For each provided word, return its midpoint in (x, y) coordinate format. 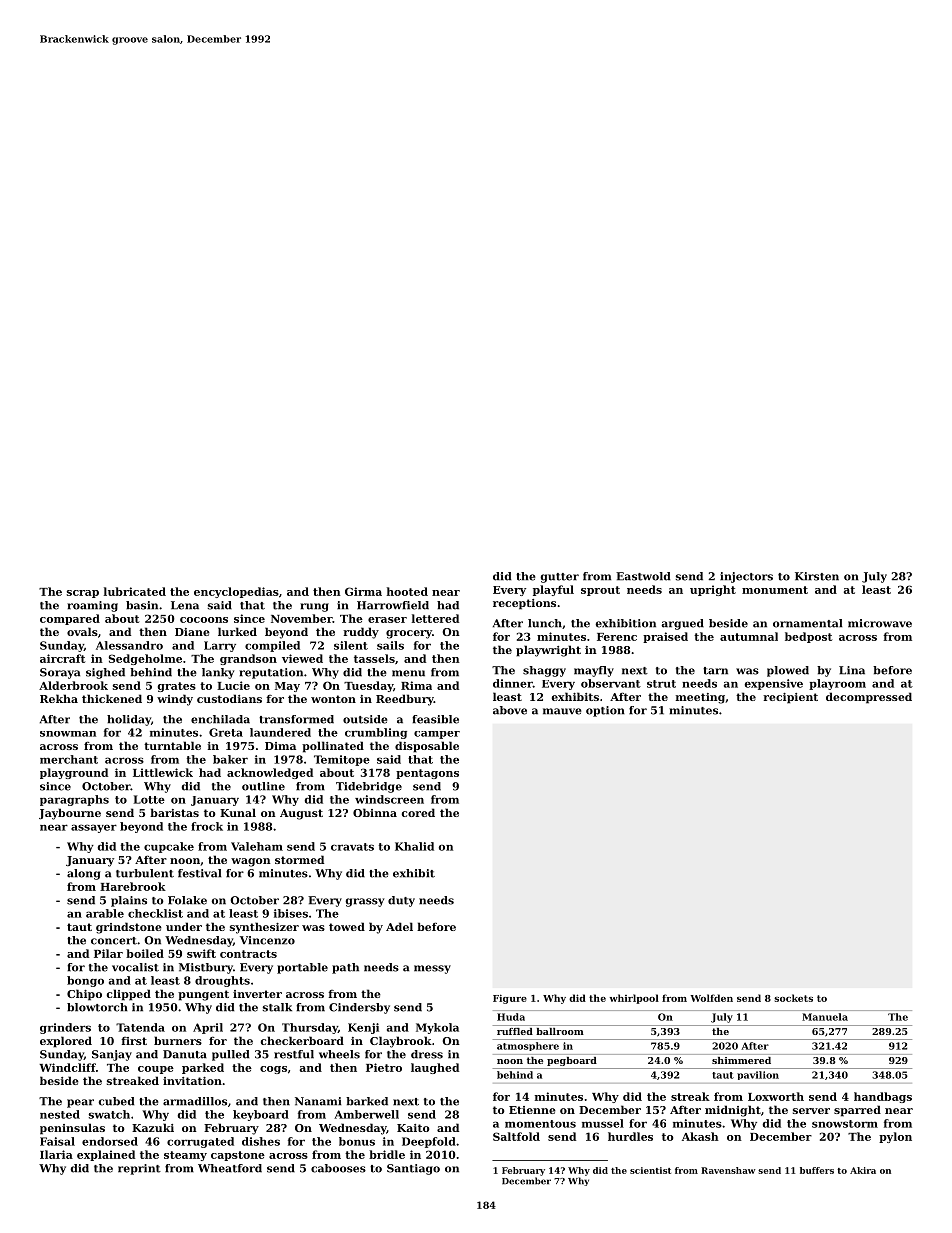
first (134, 1041)
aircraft (63, 658)
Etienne (532, 1110)
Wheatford (230, 1168)
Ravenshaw (728, 1170)
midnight (733, 1111)
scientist (650, 1170)
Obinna (375, 812)
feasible (435, 719)
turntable (172, 745)
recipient (790, 698)
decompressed (869, 698)
